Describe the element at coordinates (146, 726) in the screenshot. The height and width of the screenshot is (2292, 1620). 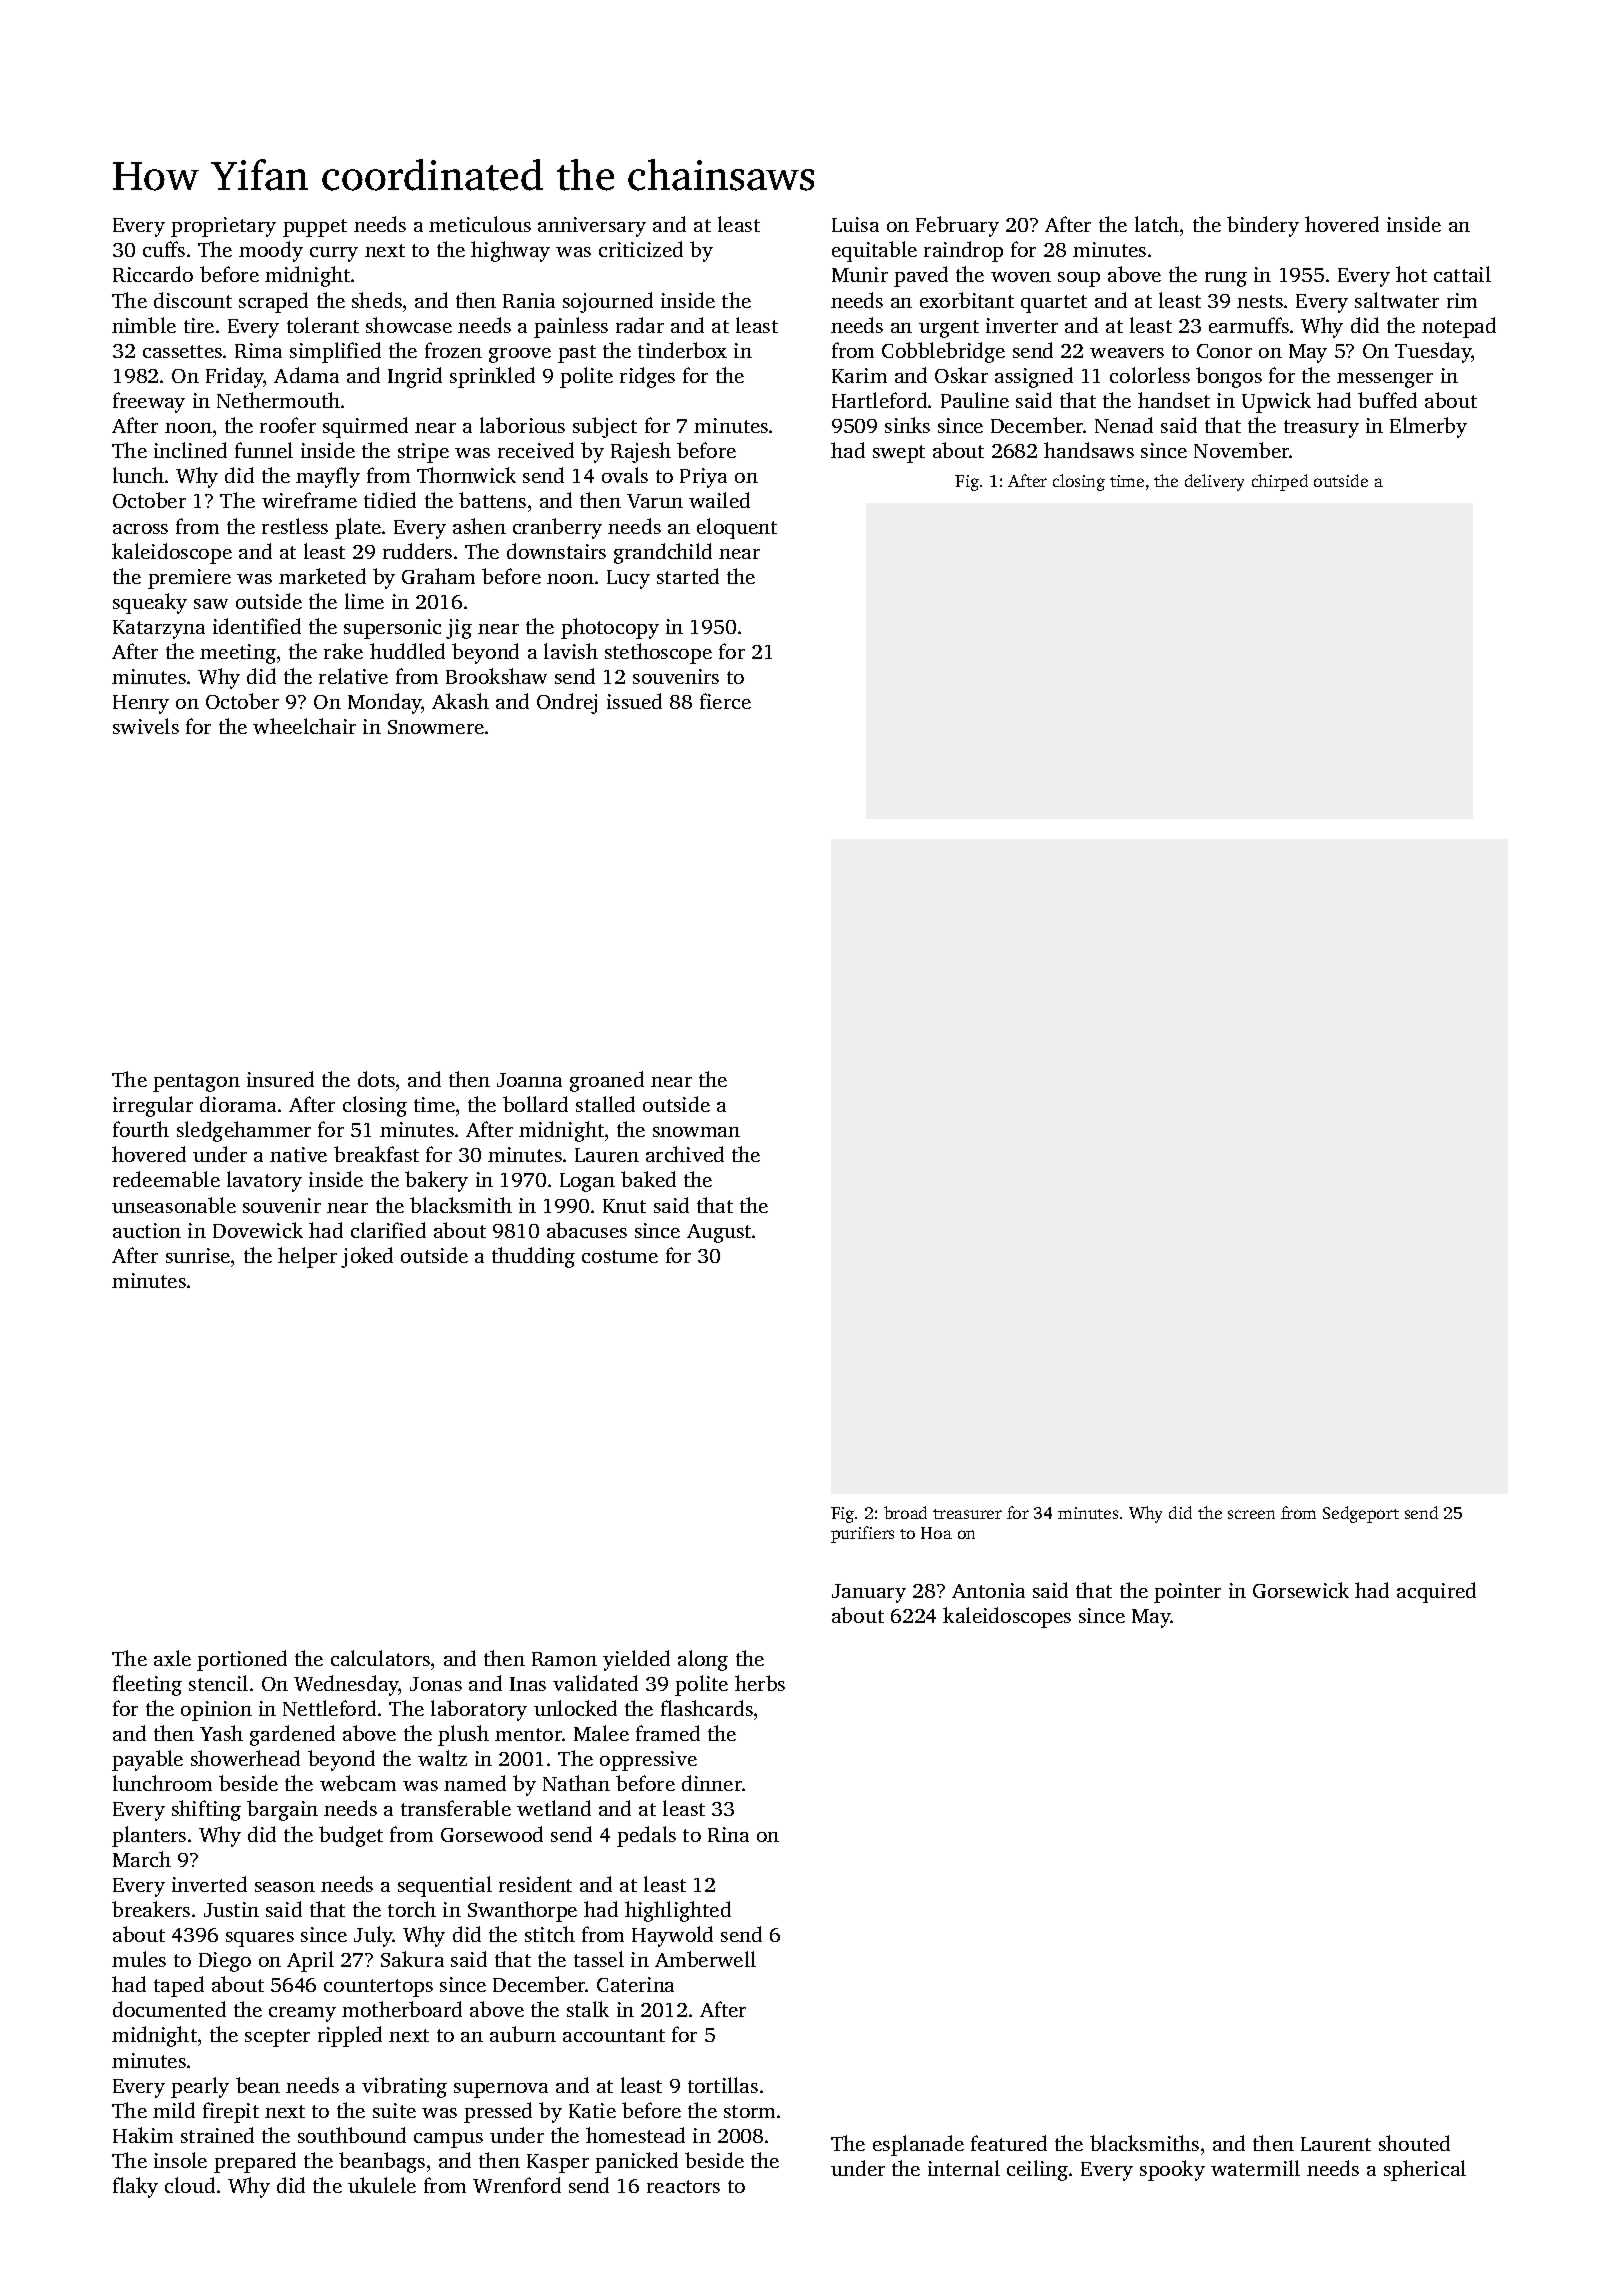
I see `swivels` at that location.
